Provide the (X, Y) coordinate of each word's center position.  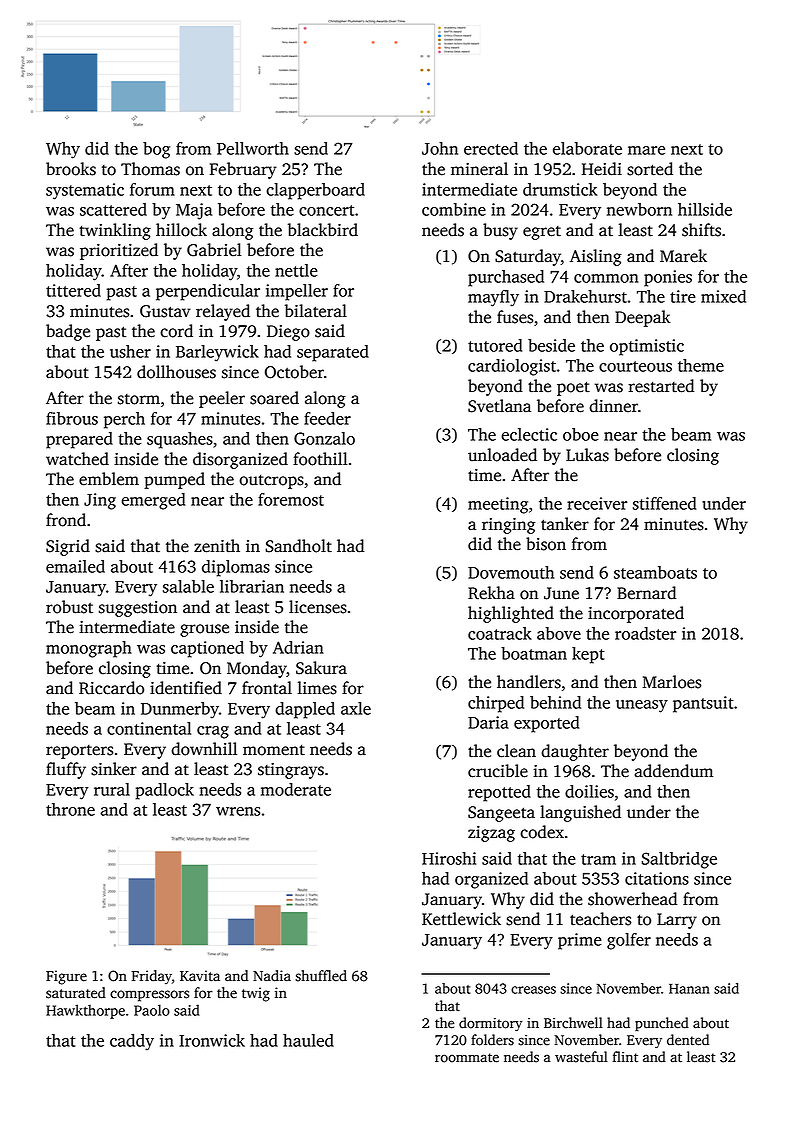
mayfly (493, 298)
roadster (645, 633)
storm (139, 399)
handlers (529, 682)
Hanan (689, 989)
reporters (79, 752)
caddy (132, 1042)
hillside (705, 209)
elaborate (587, 148)
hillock (181, 230)
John (440, 148)
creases (533, 990)
